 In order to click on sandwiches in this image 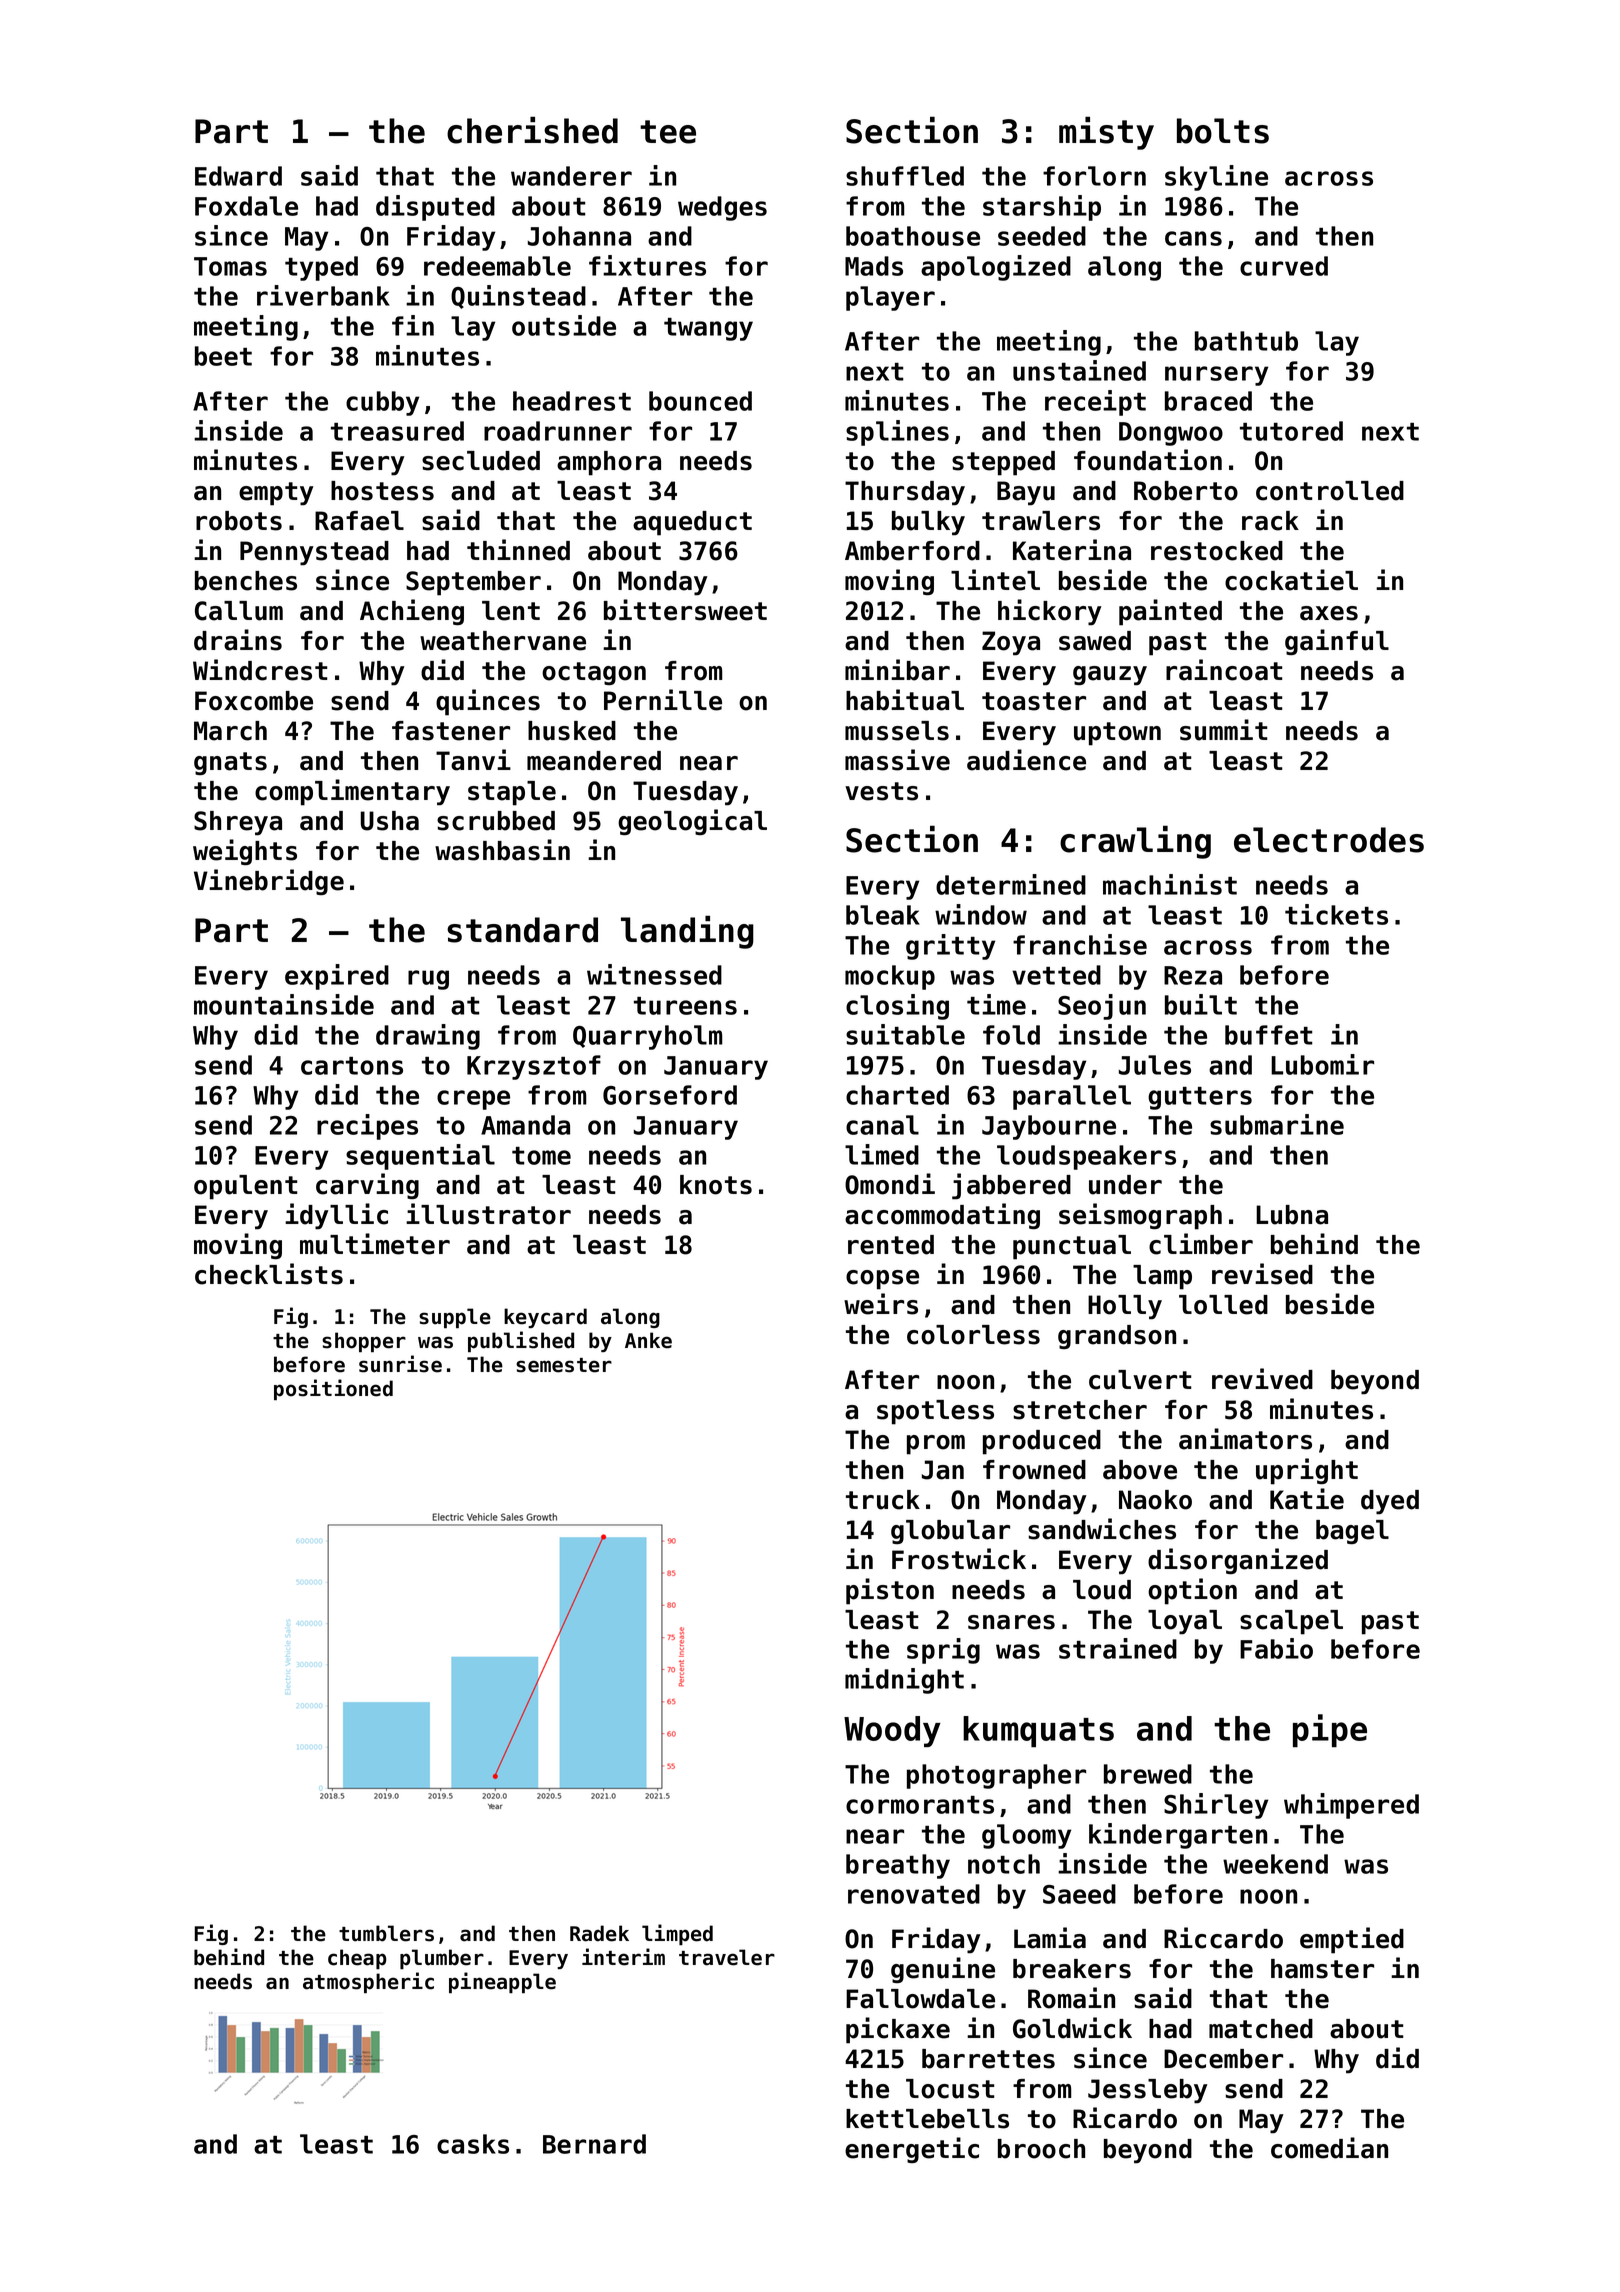, I will do `click(1102, 1529)`.
